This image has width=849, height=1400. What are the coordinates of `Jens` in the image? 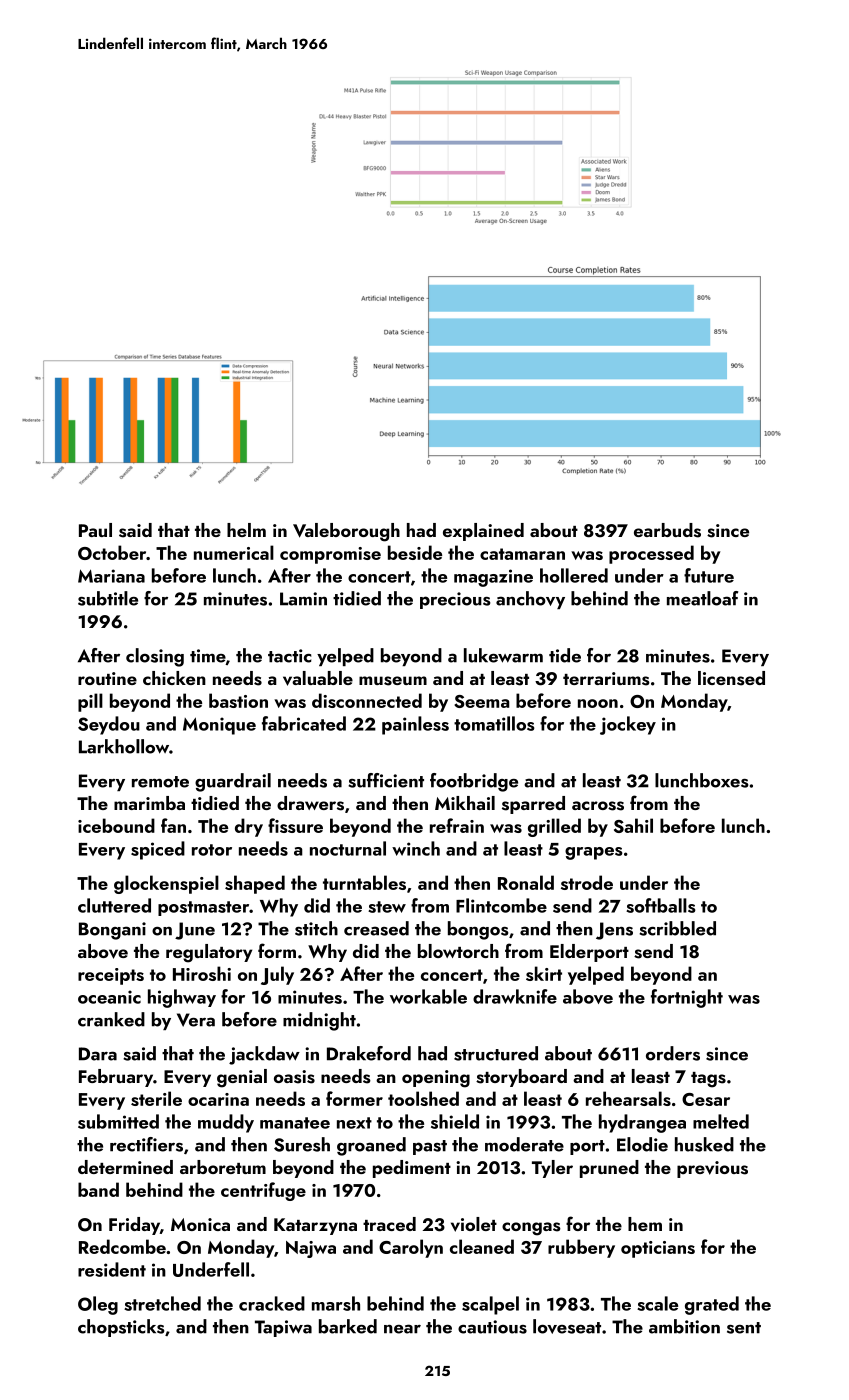 It's located at (614, 931).
